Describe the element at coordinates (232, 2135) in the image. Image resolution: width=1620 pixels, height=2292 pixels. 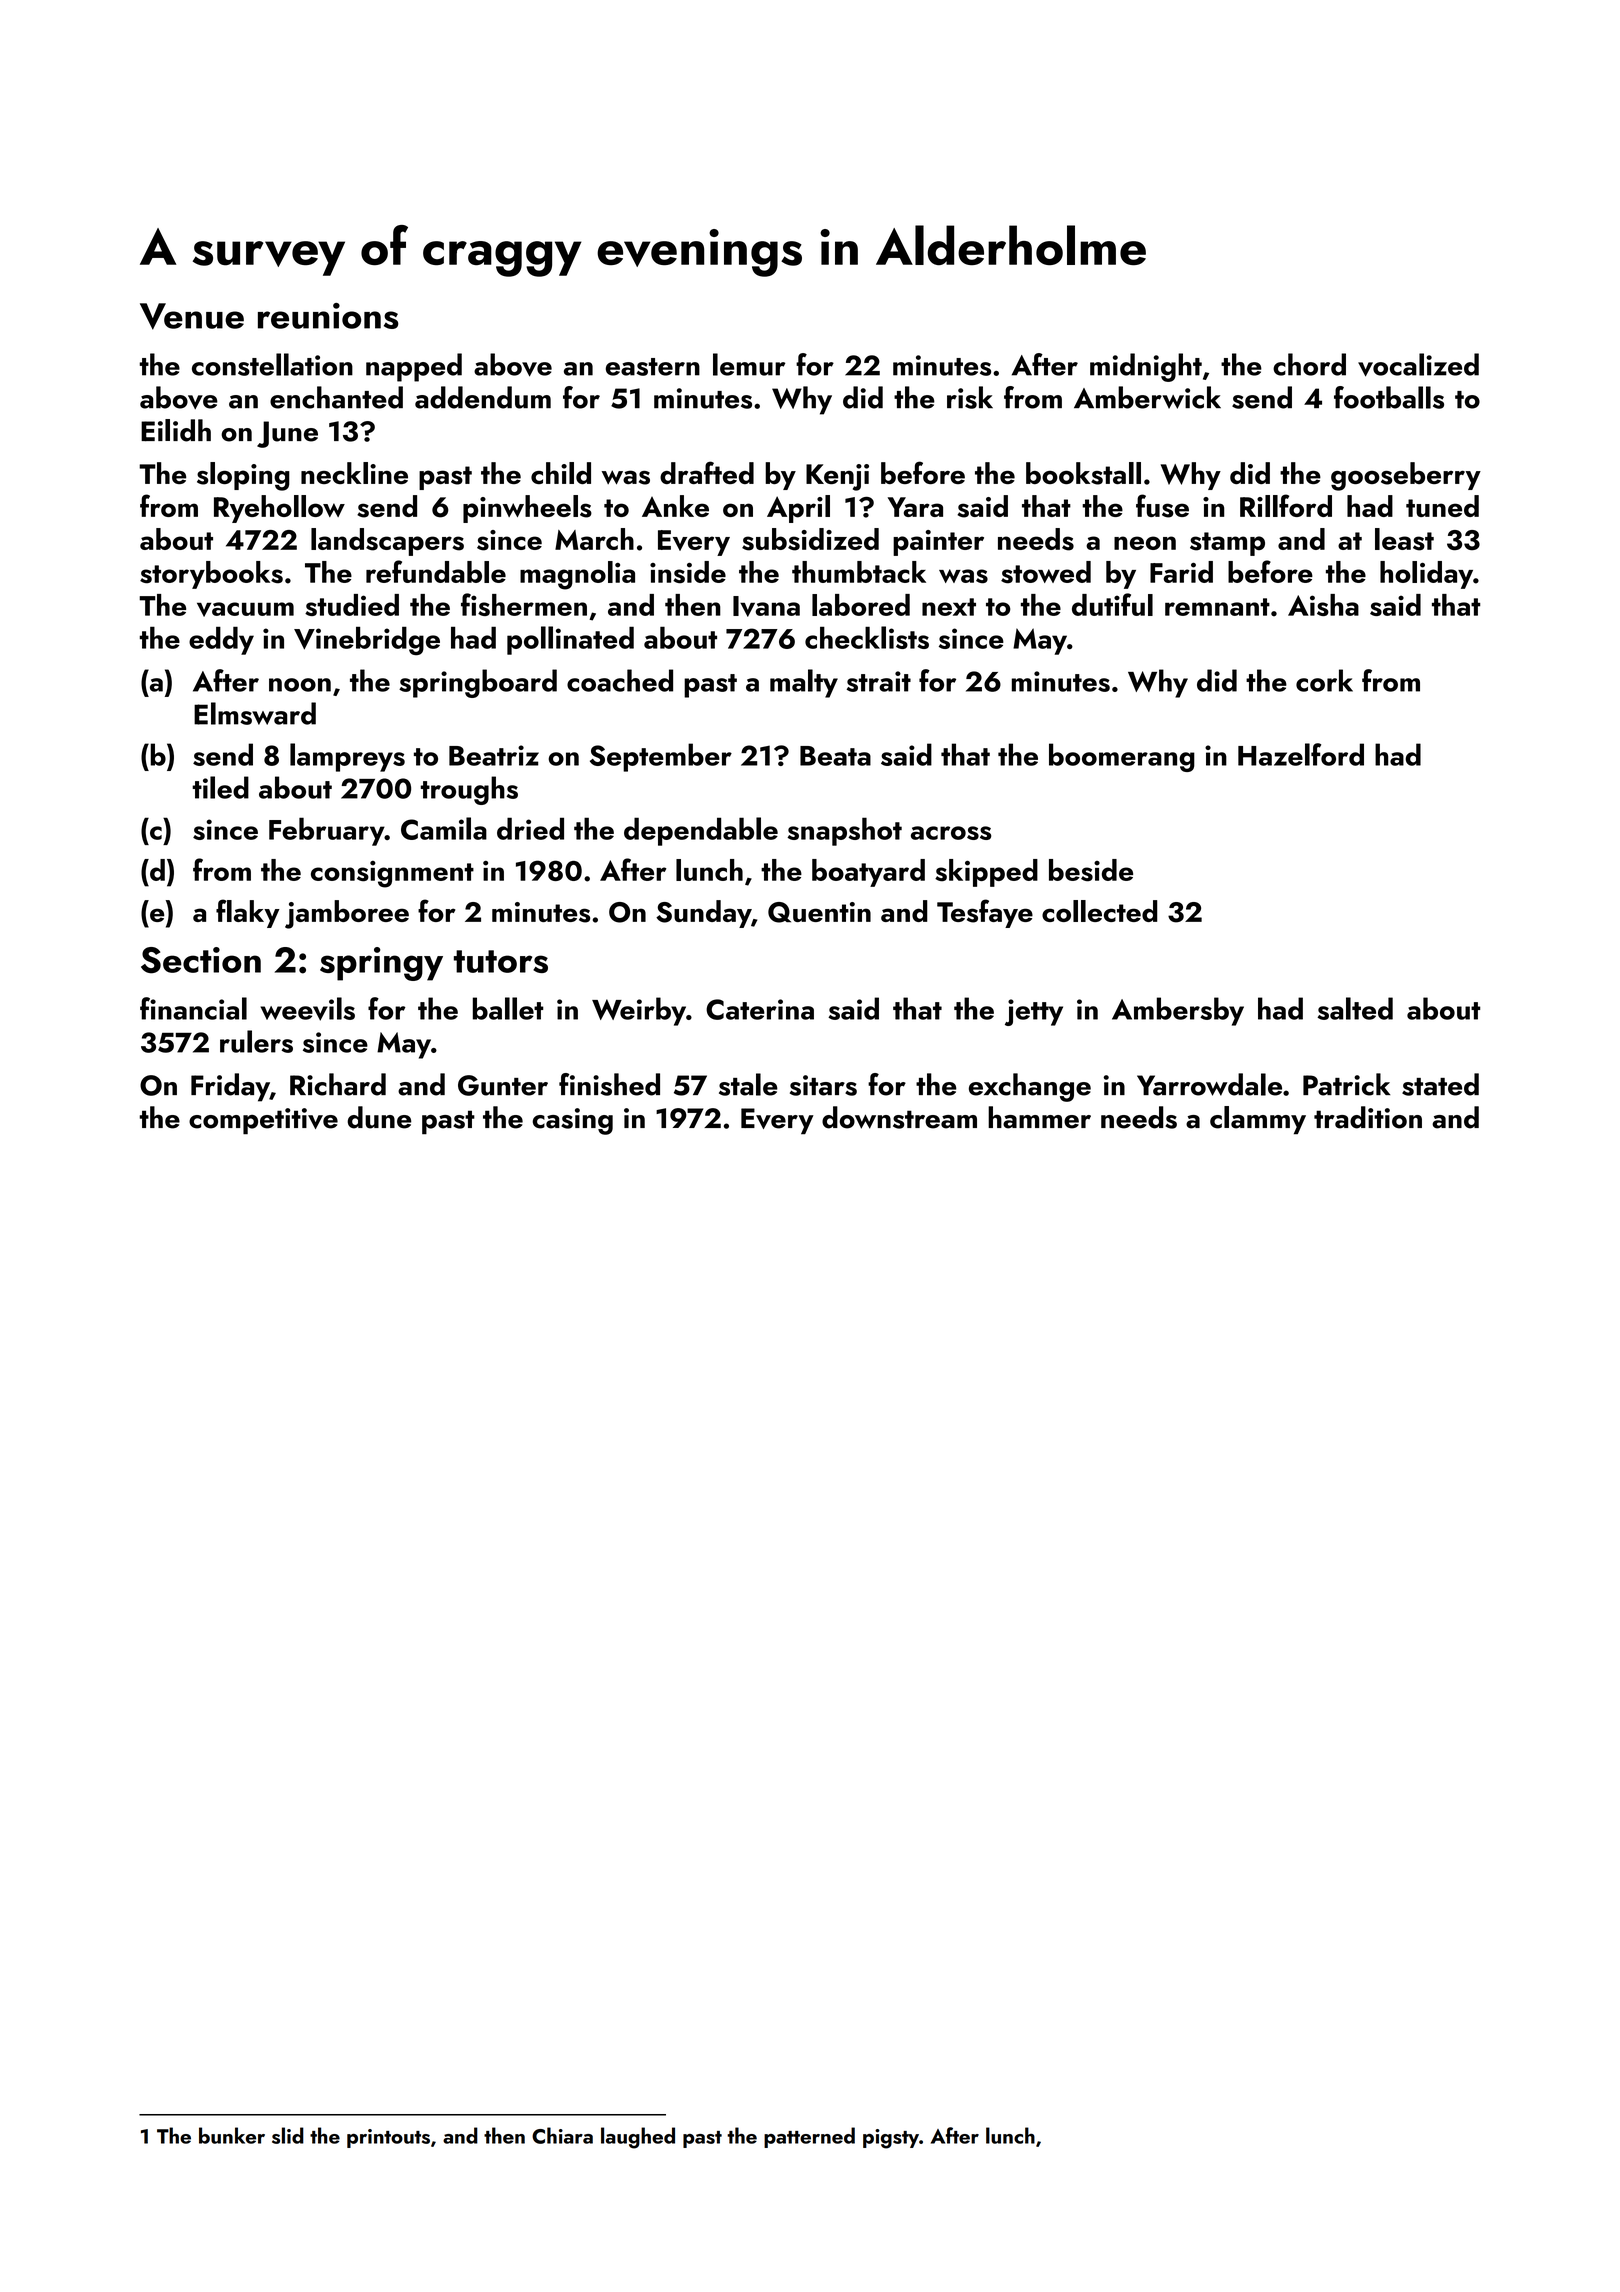
I see `bunker` at that location.
